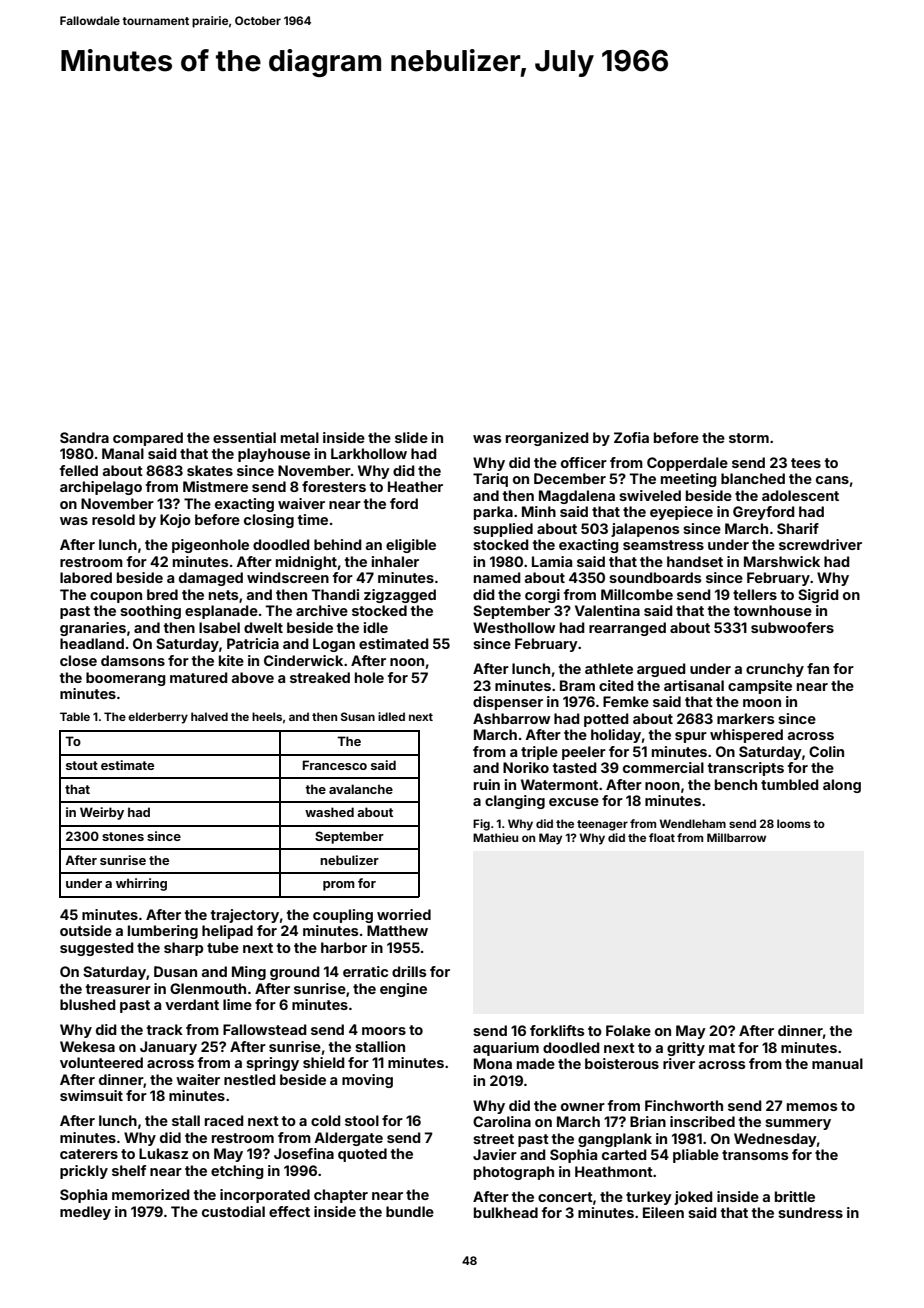  Describe the element at coordinates (798, 1124) in the screenshot. I see `summery` at that location.
